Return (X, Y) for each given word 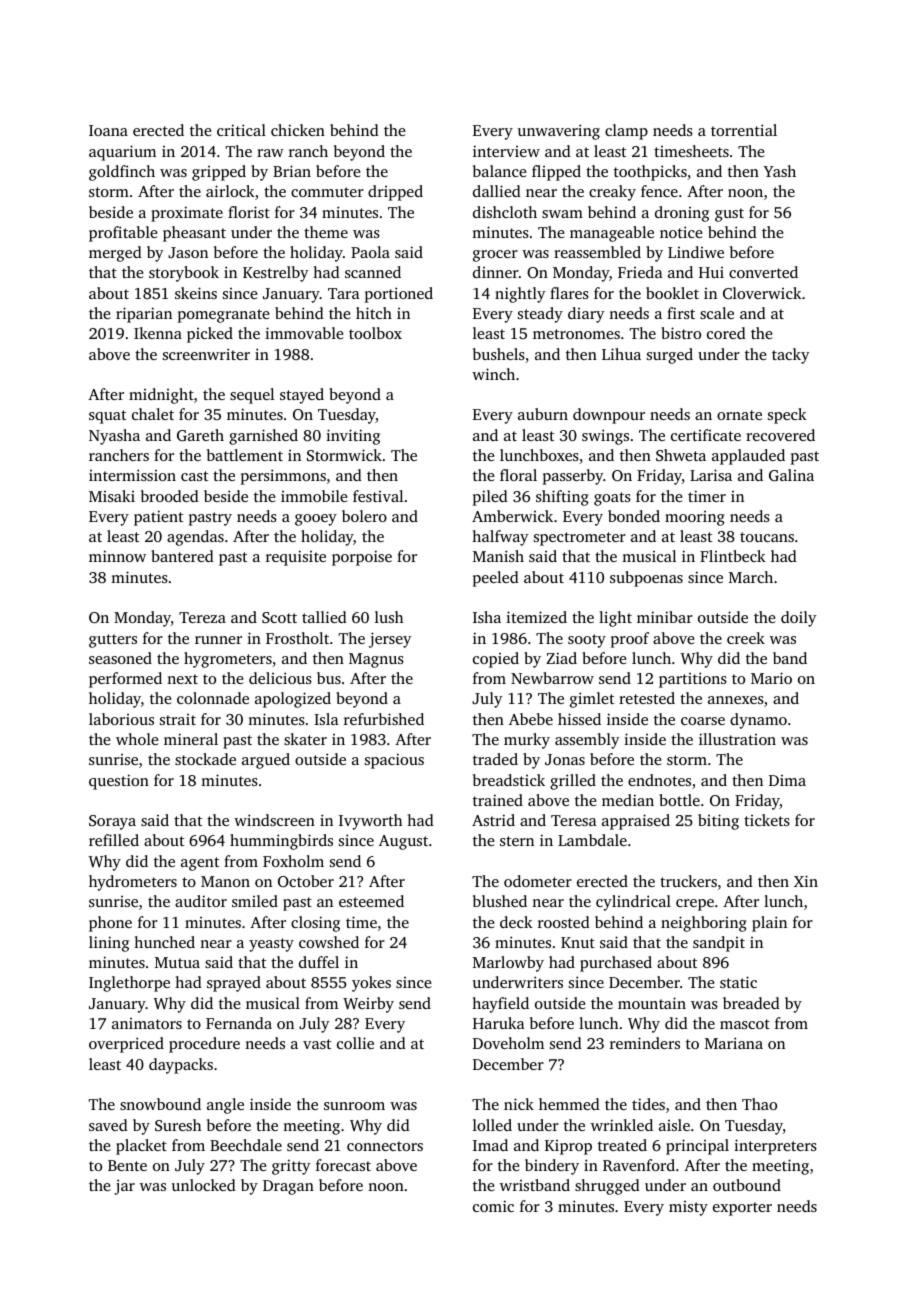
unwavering (559, 132)
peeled (496, 579)
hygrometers (228, 660)
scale (717, 313)
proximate (187, 214)
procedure (204, 1045)
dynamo (758, 721)
